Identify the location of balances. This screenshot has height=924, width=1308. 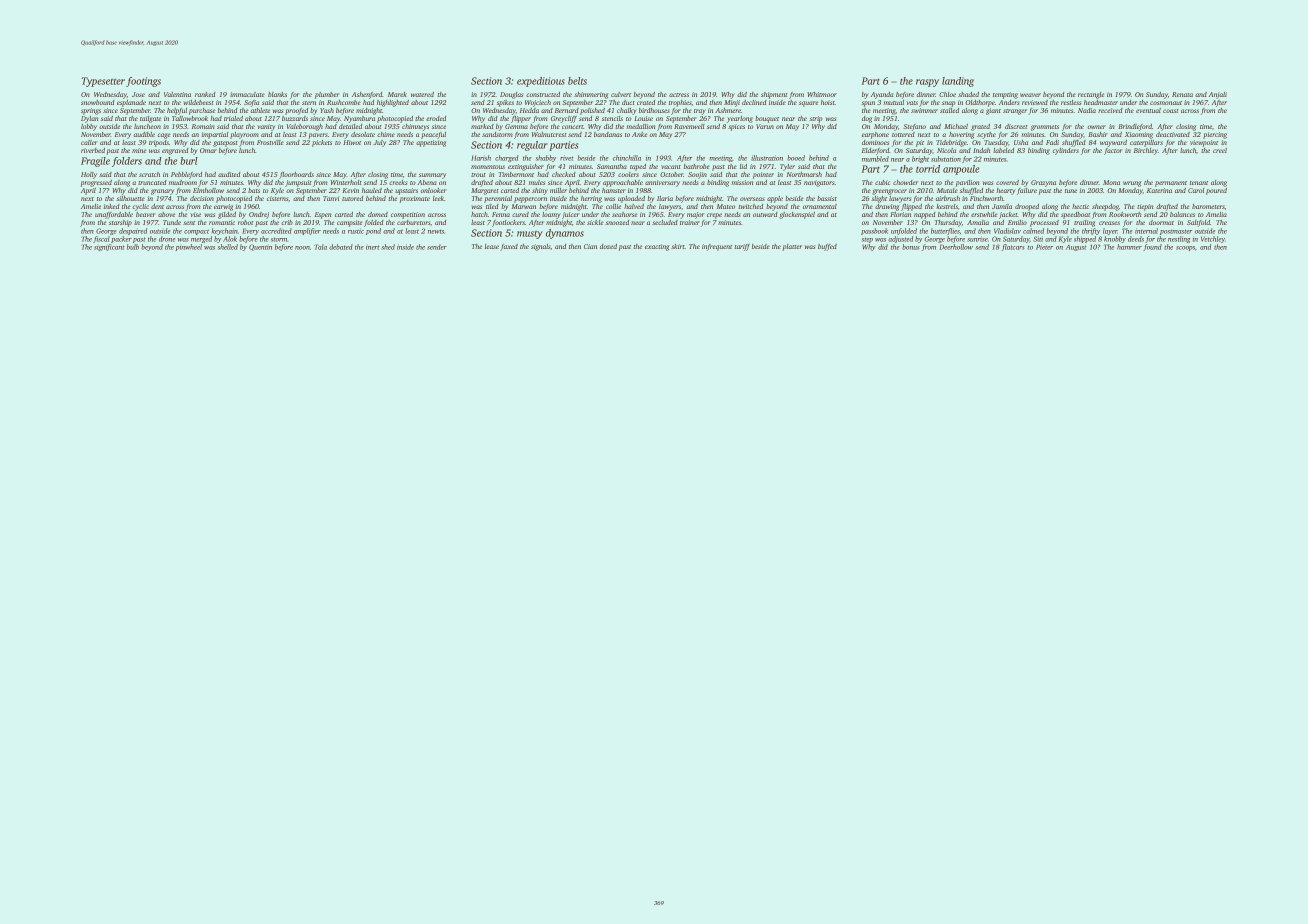
(1182, 214).
